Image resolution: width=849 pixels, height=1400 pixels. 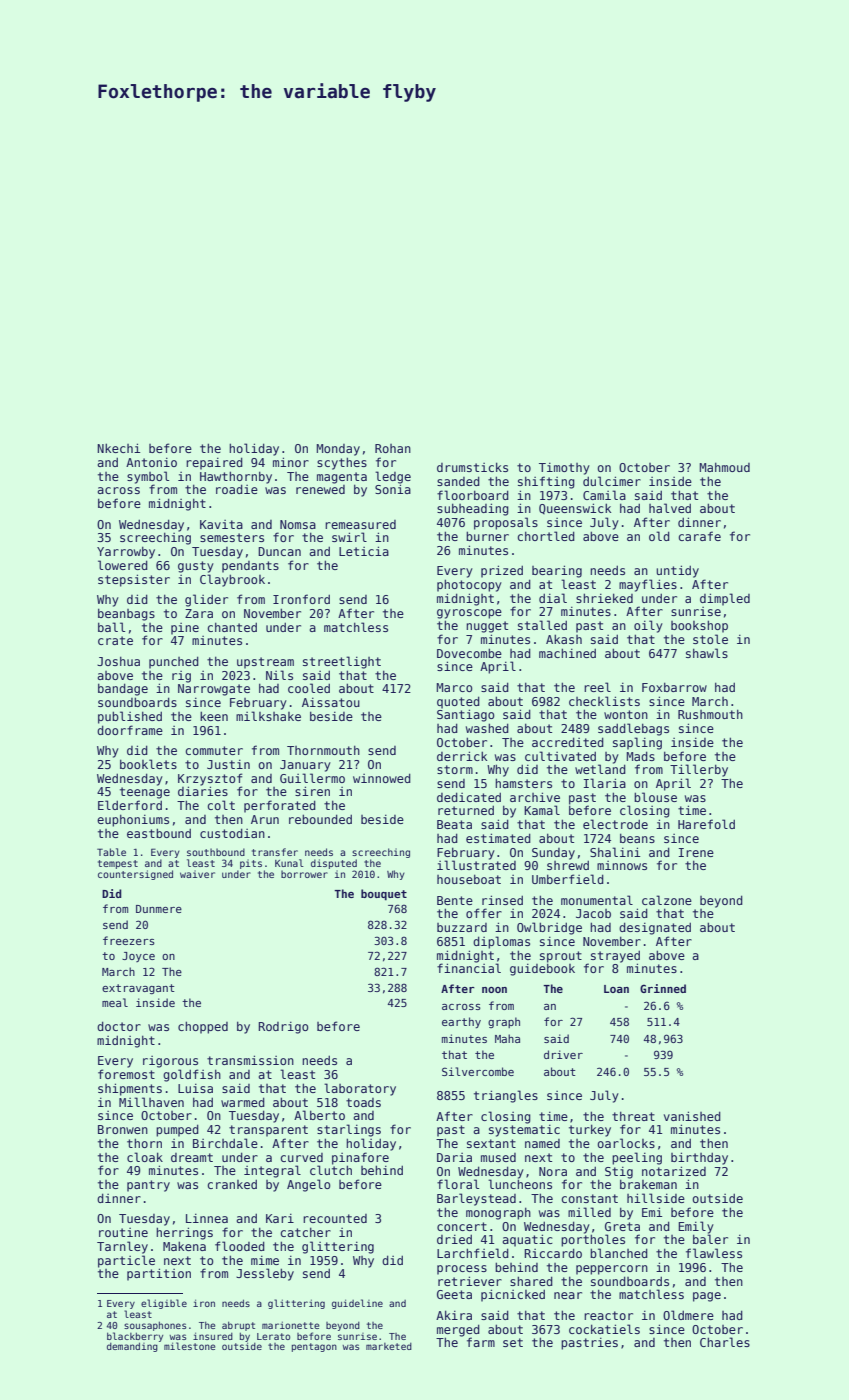 What do you see at coordinates (237, 489) in the screenshot?
I see `roadie` at bounding box center [237, 489].
